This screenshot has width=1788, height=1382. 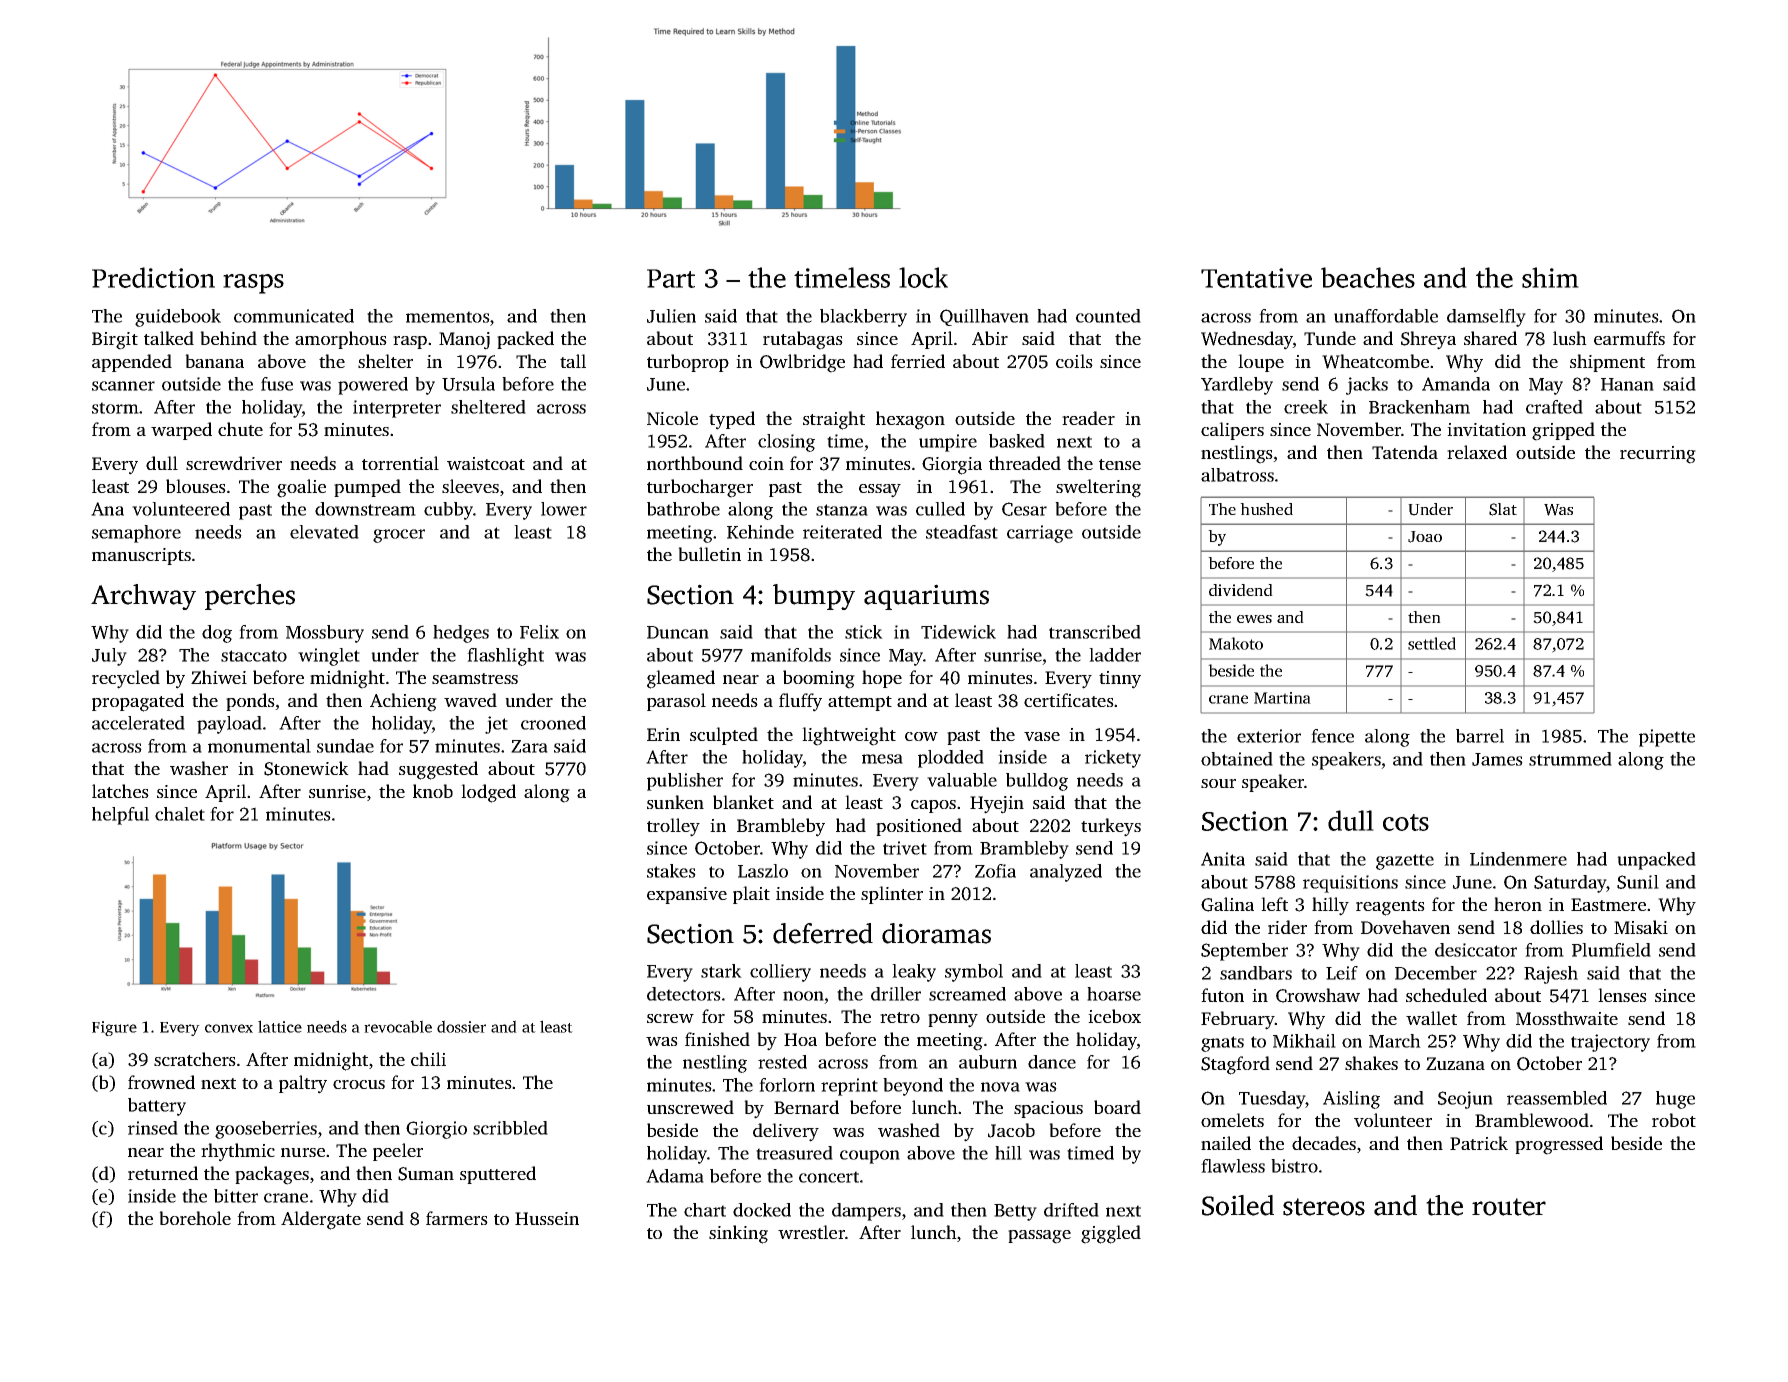 What do you see at coordinates (448, 511) in the screenshot?
I see `cubby` at bounding box center [448, 511].
